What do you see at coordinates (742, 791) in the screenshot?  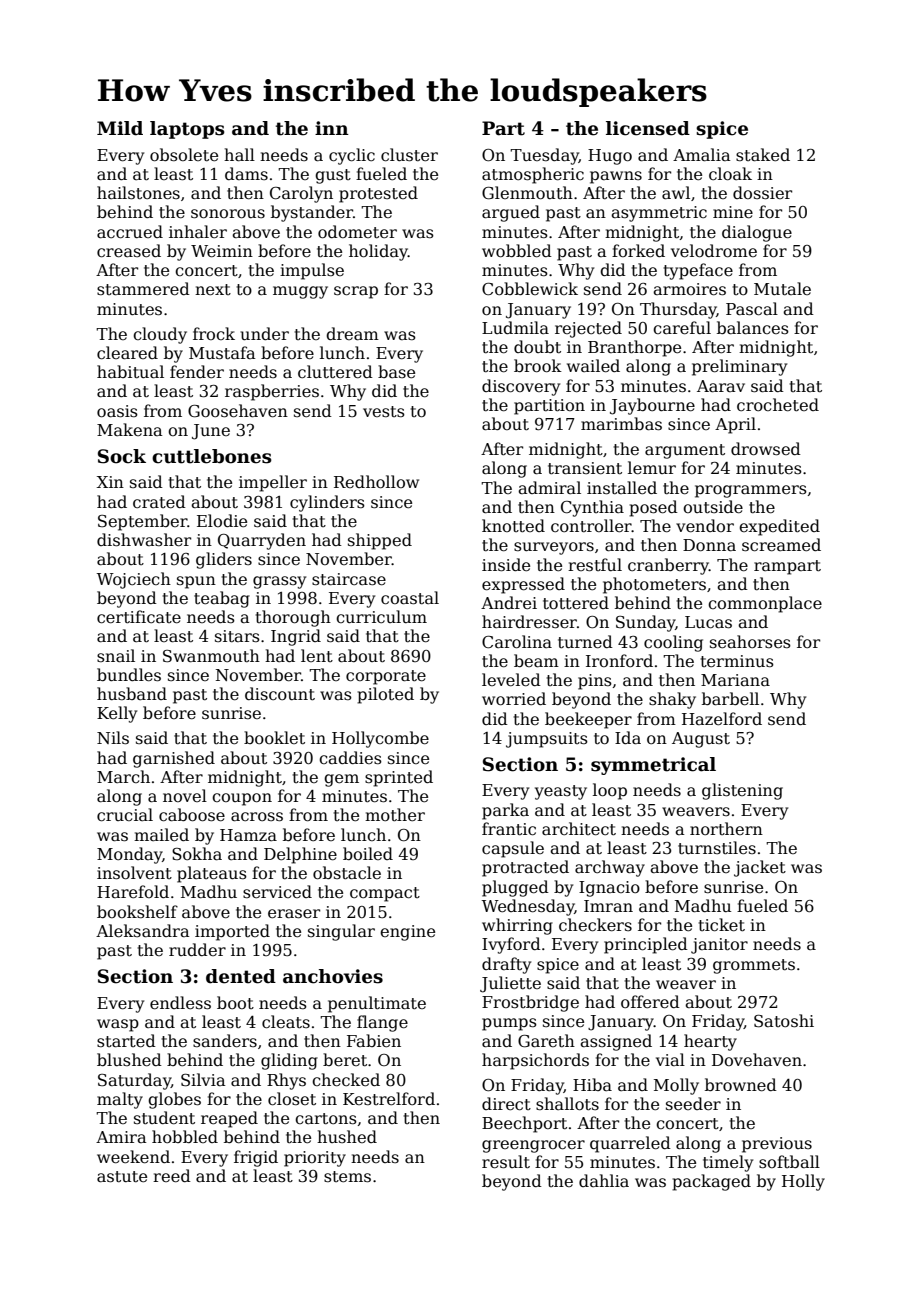 I see `glistening` at bounding box center [742, 791].
